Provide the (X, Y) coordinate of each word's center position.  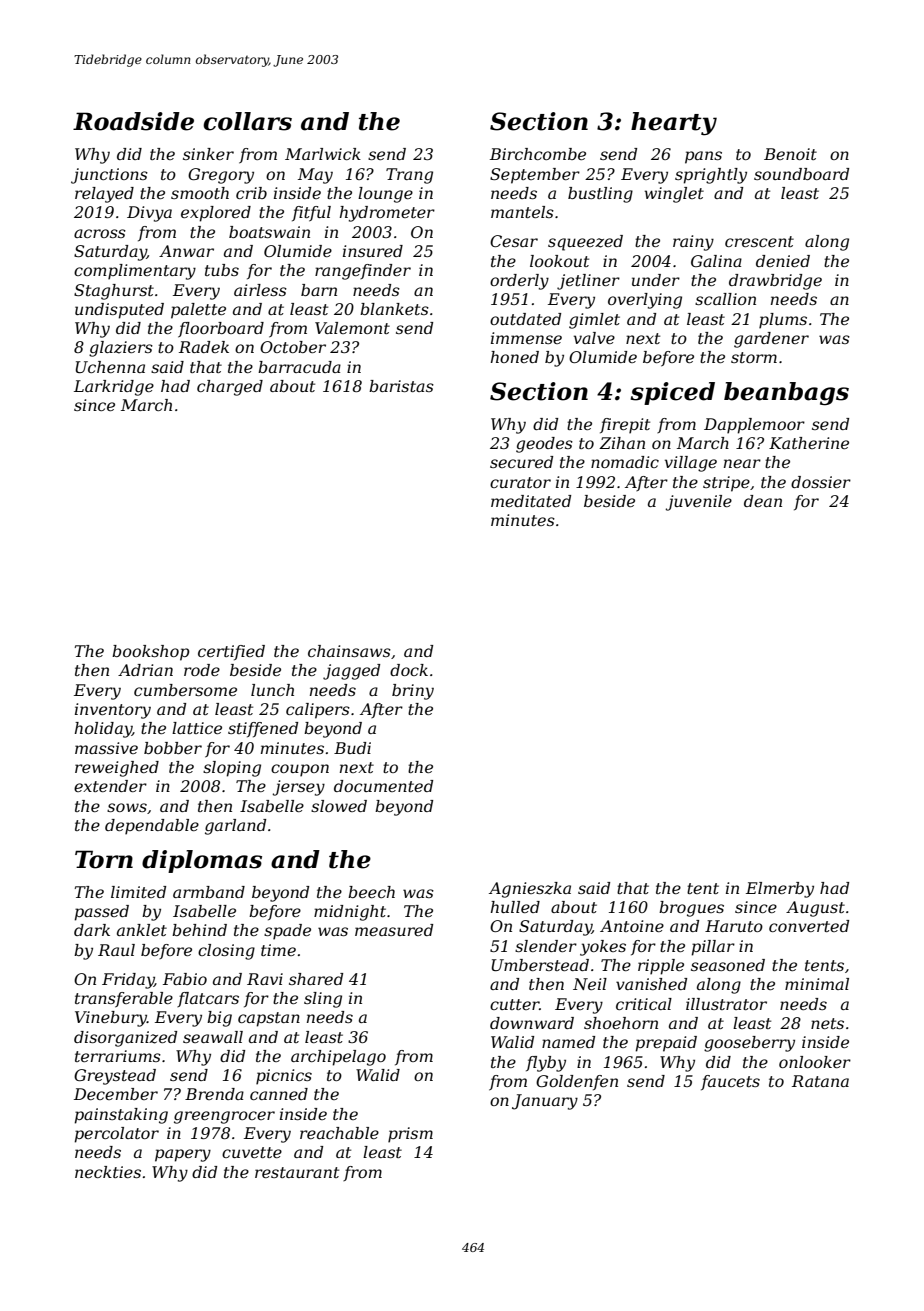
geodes (544, 445)
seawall (213, 1037)
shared (316, 979)
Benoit (790, 154)
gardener (771, 340)
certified (231, 653)
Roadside (133, 121)
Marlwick (323, 154)
